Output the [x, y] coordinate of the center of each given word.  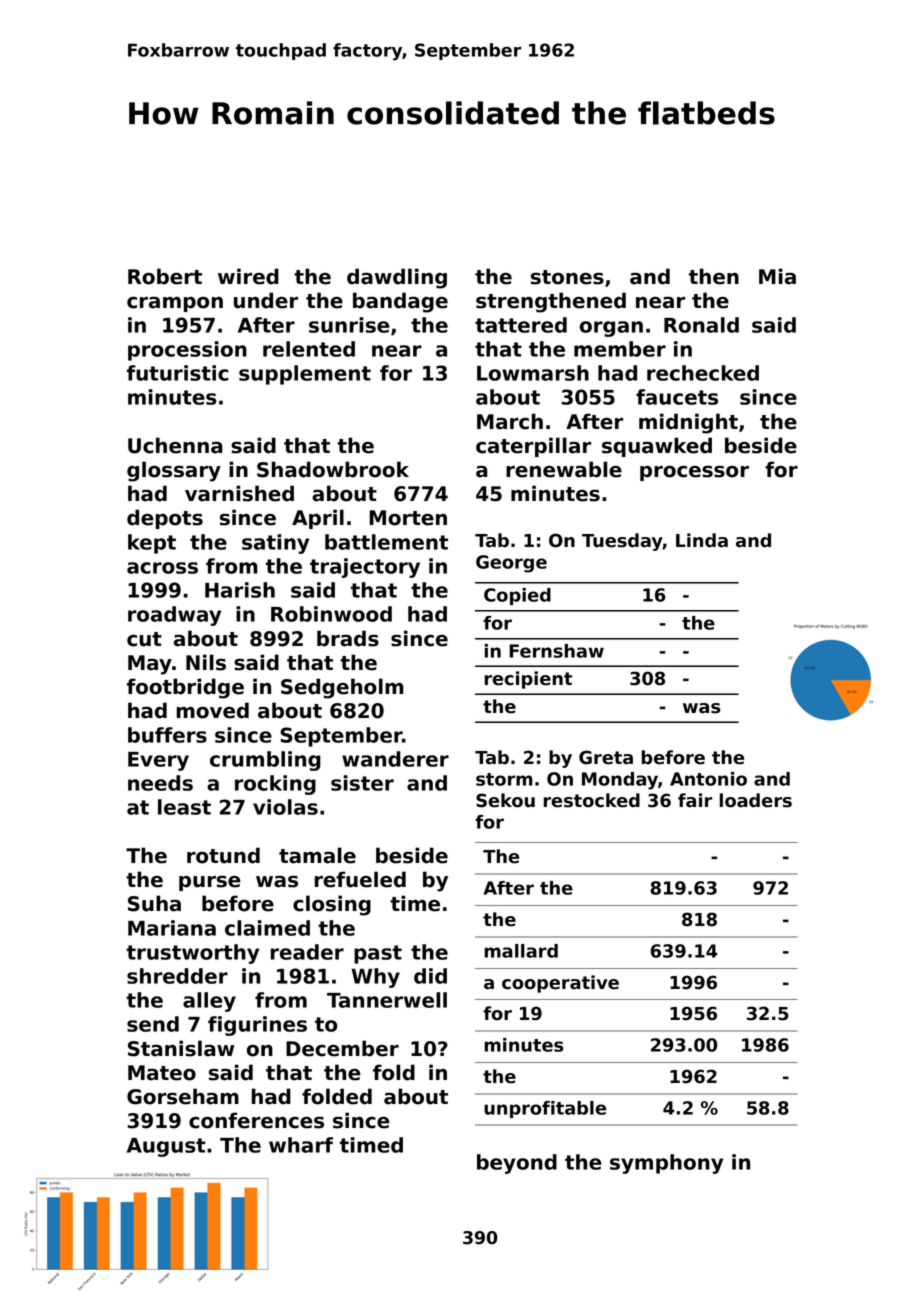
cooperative [560, 984]
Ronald [701, 325]
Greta [606, 757]
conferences [256, 1120]
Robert [165, 276]
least [184, 807]
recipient [528, 680]
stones [567, 277]
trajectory [365, 568]
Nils [206, 662]
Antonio [708, 779]
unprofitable [545, 1109]
